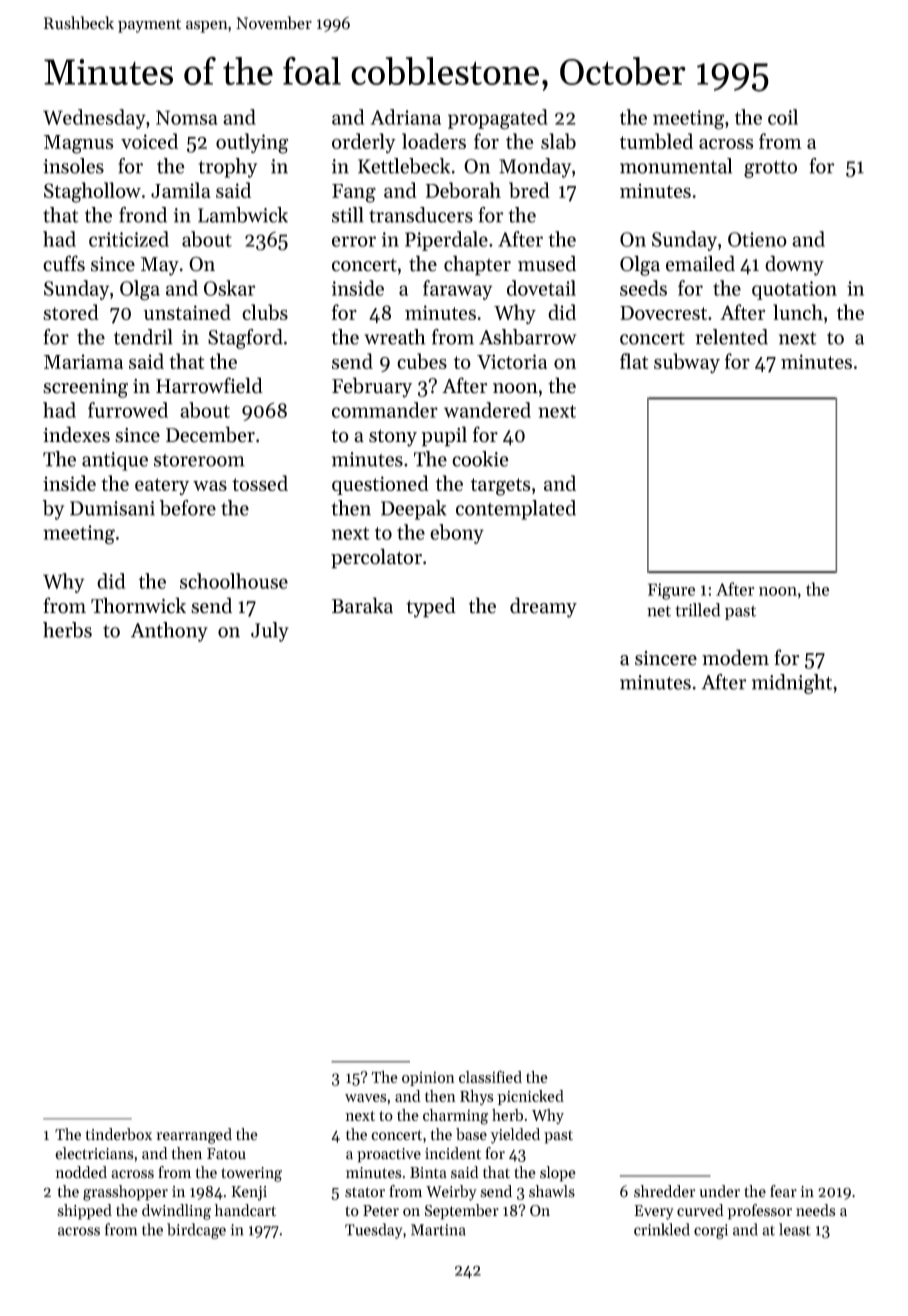 The width and height of the screenshot is (908, 1316). What do you see at coordinates (129, 239) in the screenshot?
I see `criticized` at bounding box center [129, 239].
